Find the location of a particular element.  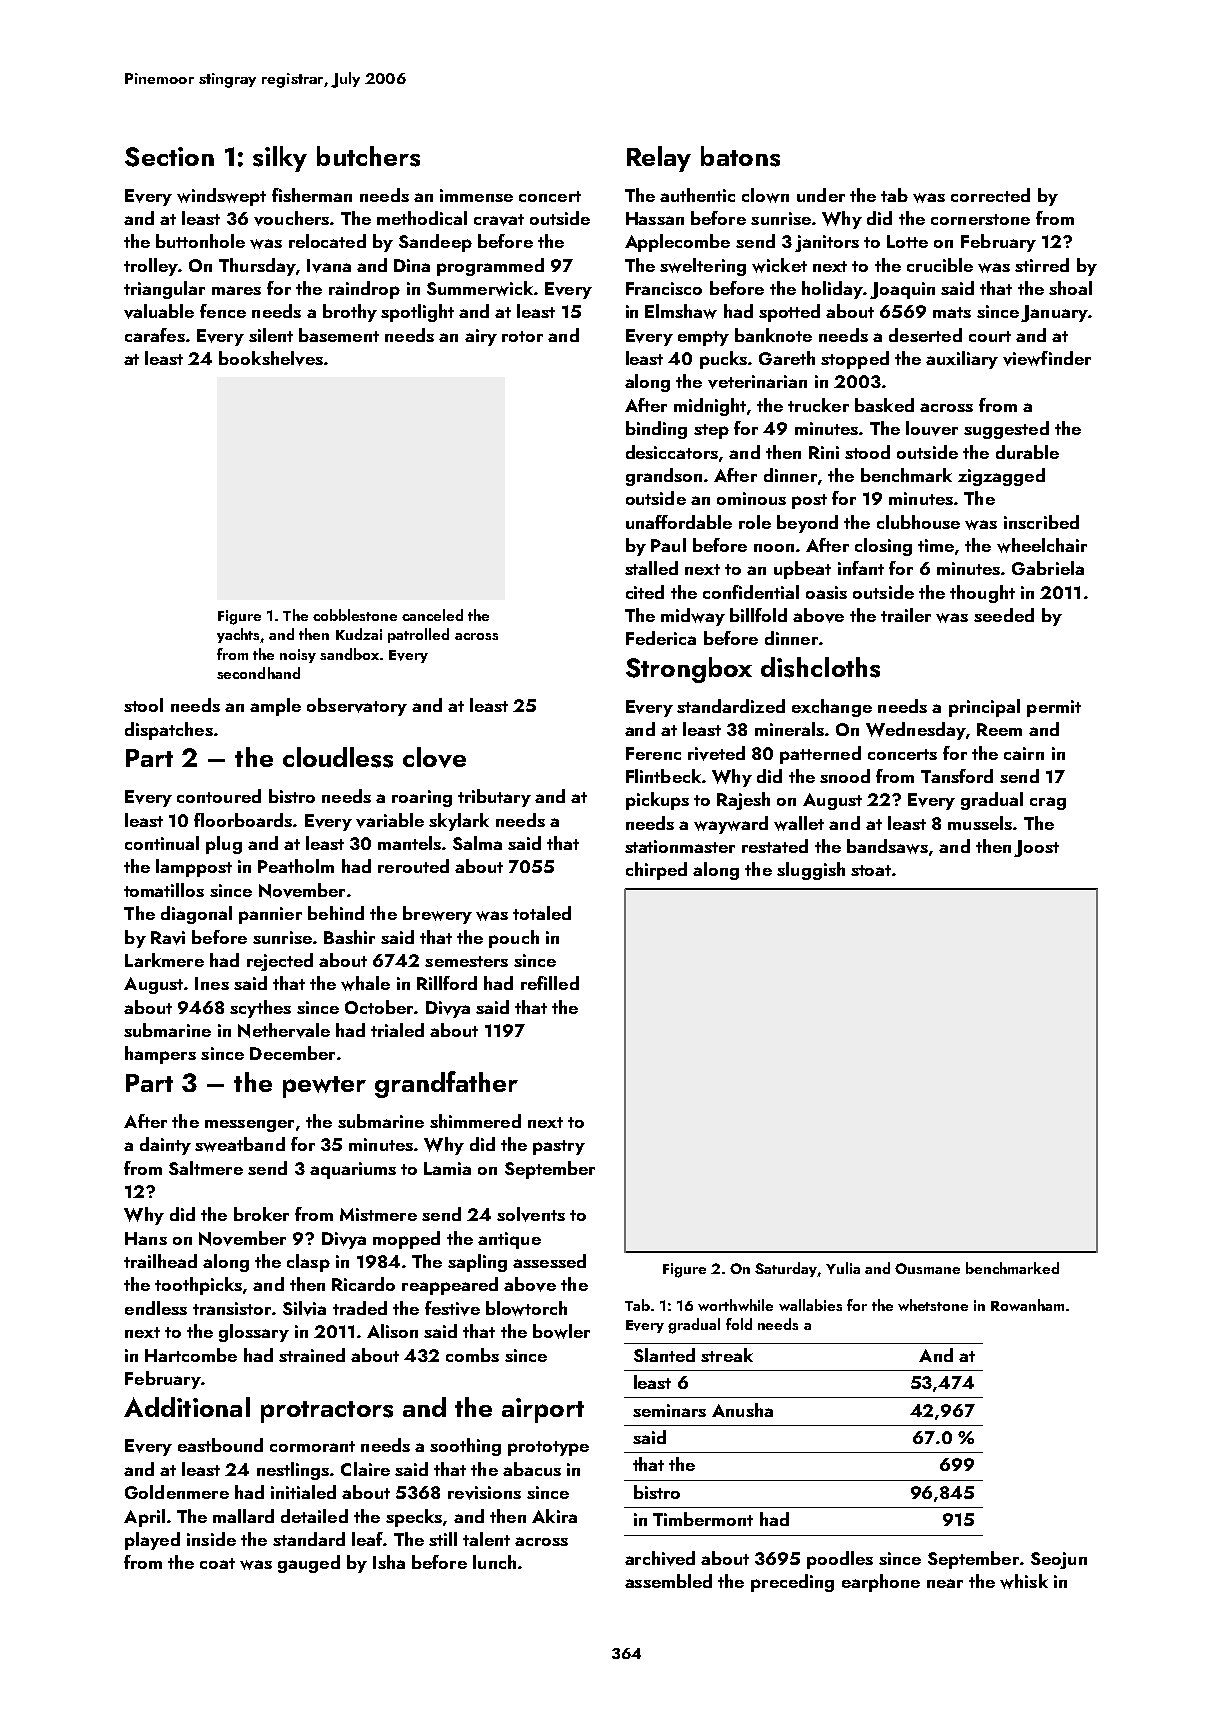

Ousmane is located at coordinates (927, 1268).
